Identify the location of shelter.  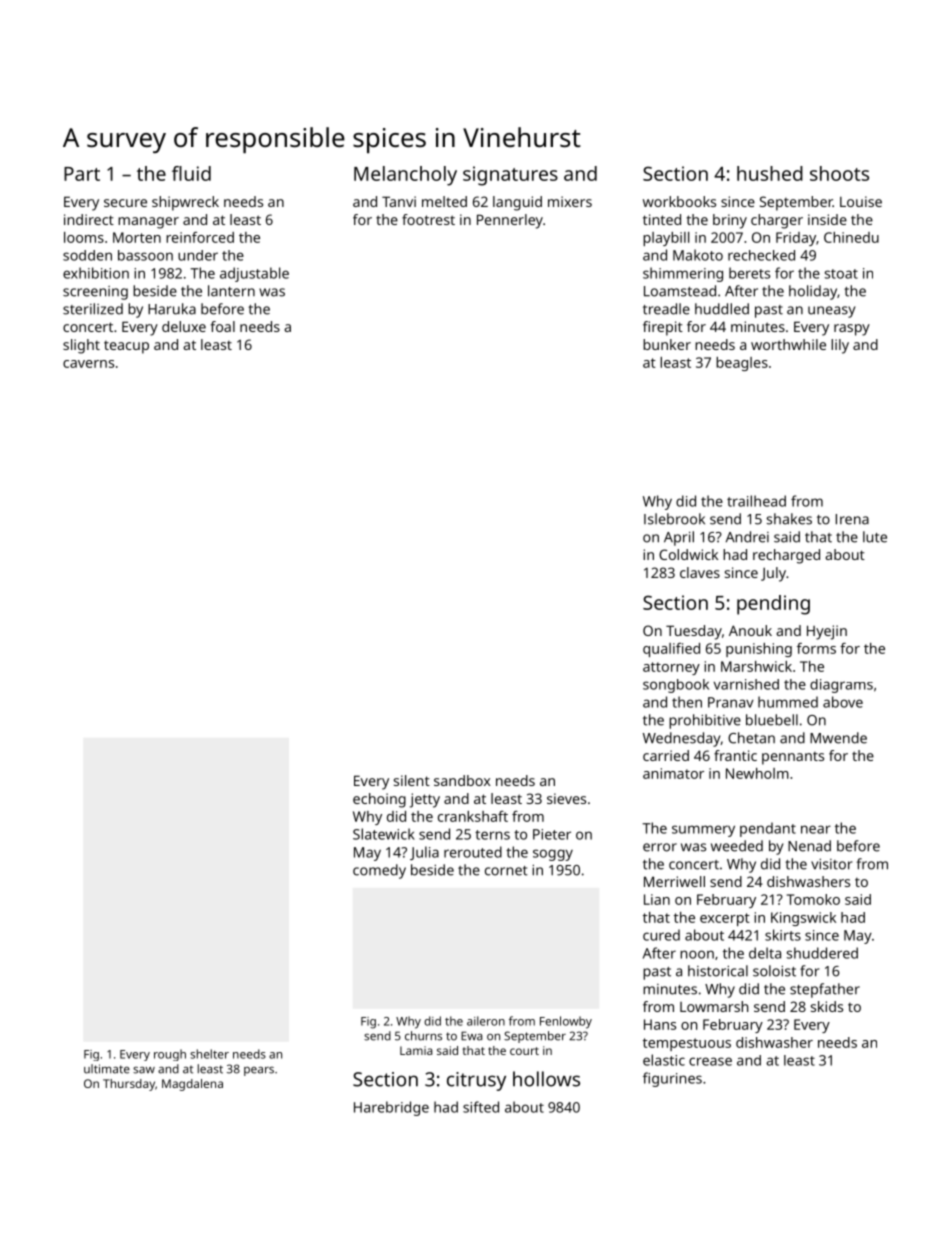
(209, 1054).
